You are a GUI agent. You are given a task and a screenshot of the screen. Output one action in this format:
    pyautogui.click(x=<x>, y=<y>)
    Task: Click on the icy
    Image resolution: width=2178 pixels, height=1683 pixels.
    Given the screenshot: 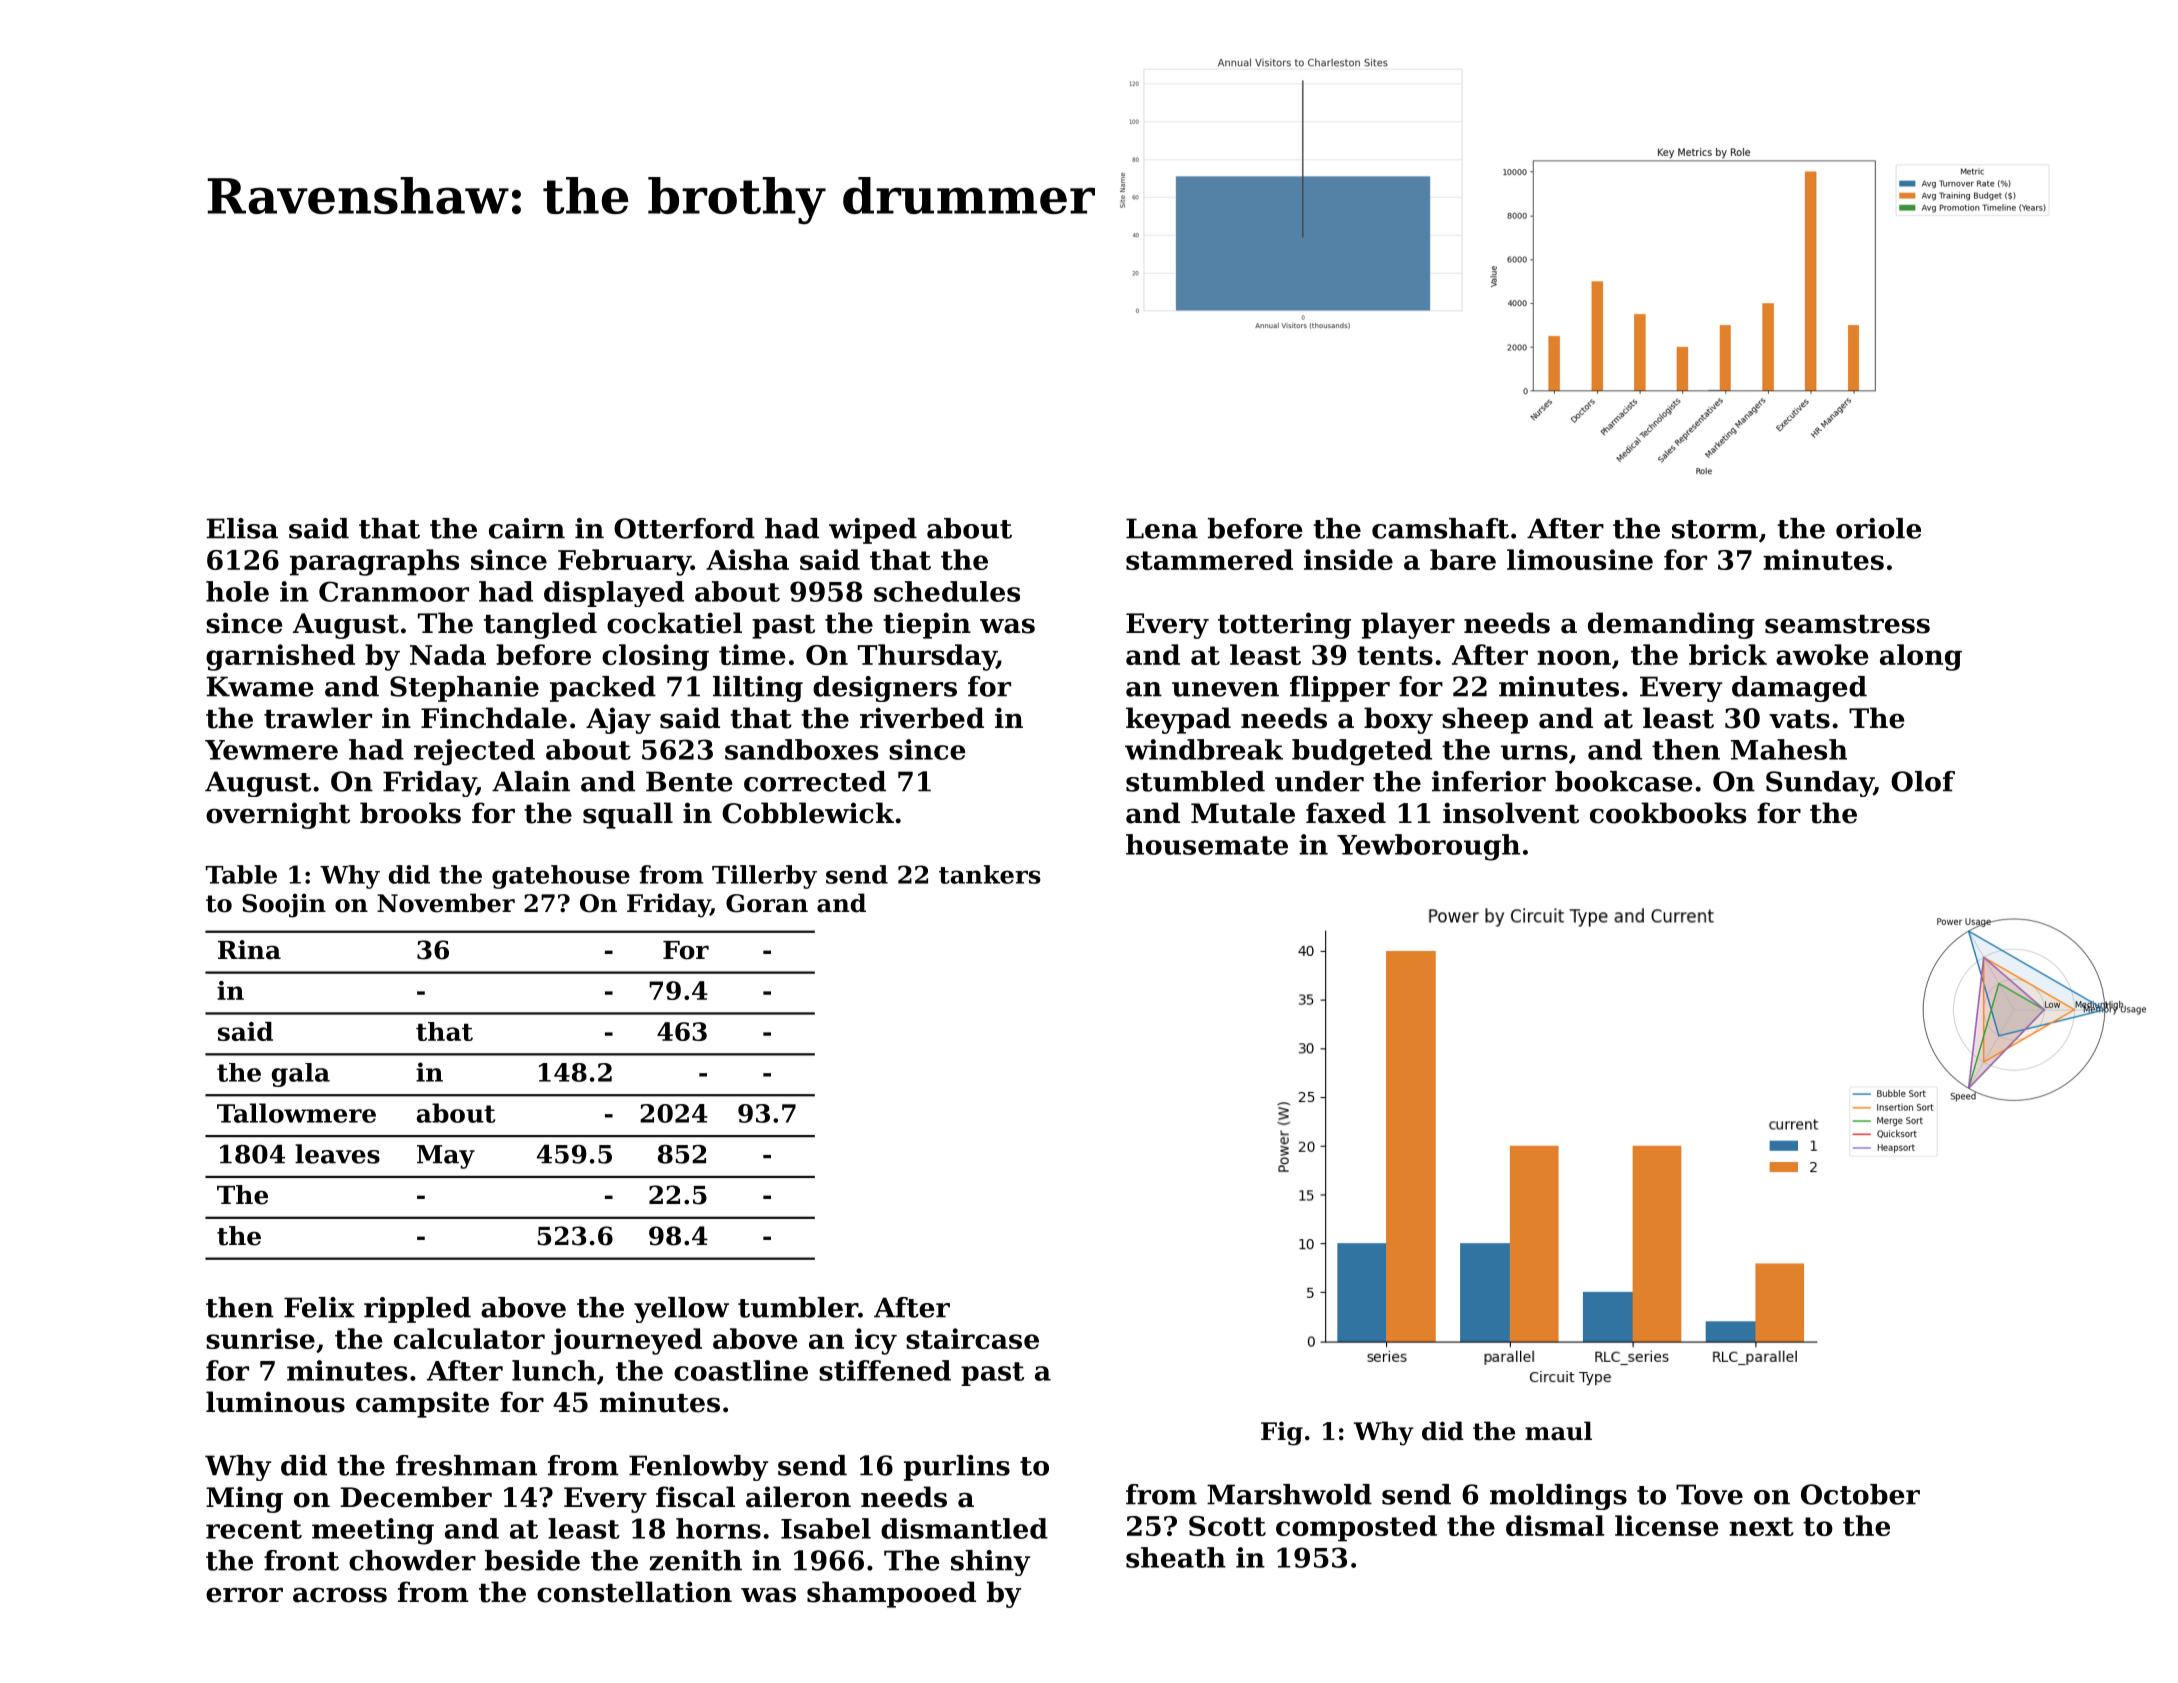 What is the action you would take?
    pyautogui.click(x=876, y=1341)
